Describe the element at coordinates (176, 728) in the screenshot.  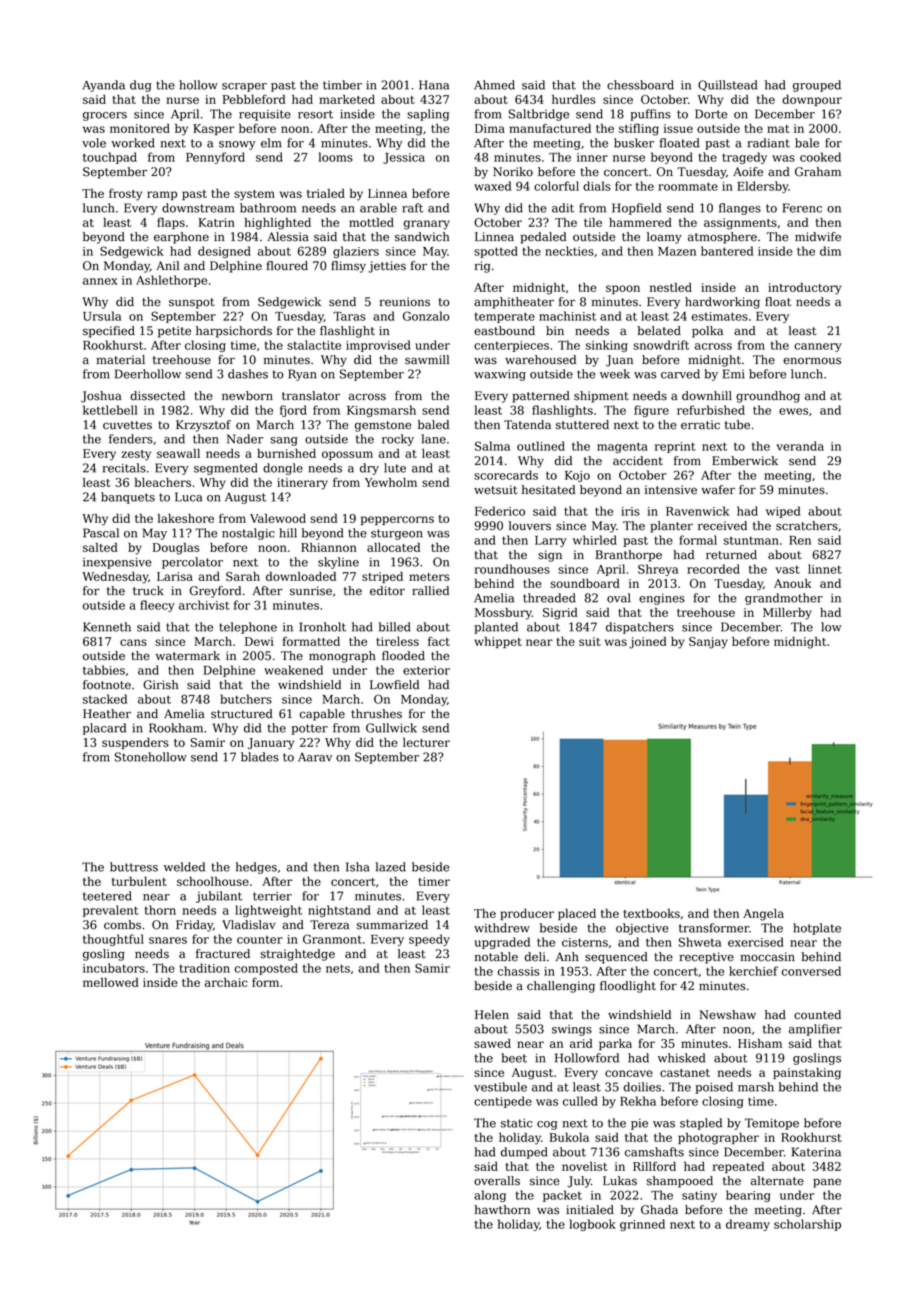
I see `Rookham` at that location.
